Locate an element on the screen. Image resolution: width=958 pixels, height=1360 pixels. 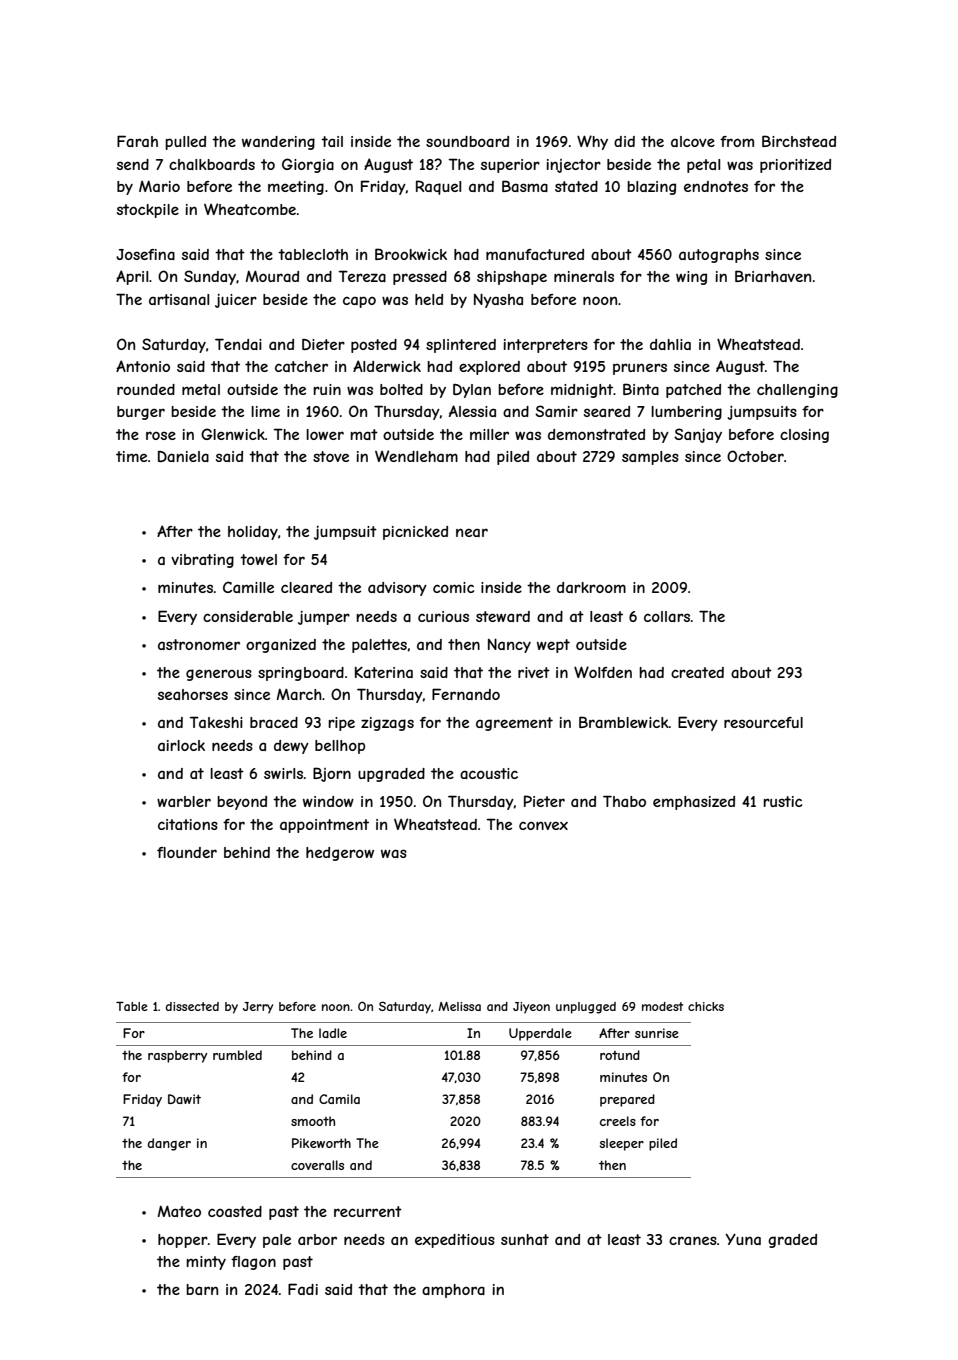
Raquel is located at coordinates (438, 187).
